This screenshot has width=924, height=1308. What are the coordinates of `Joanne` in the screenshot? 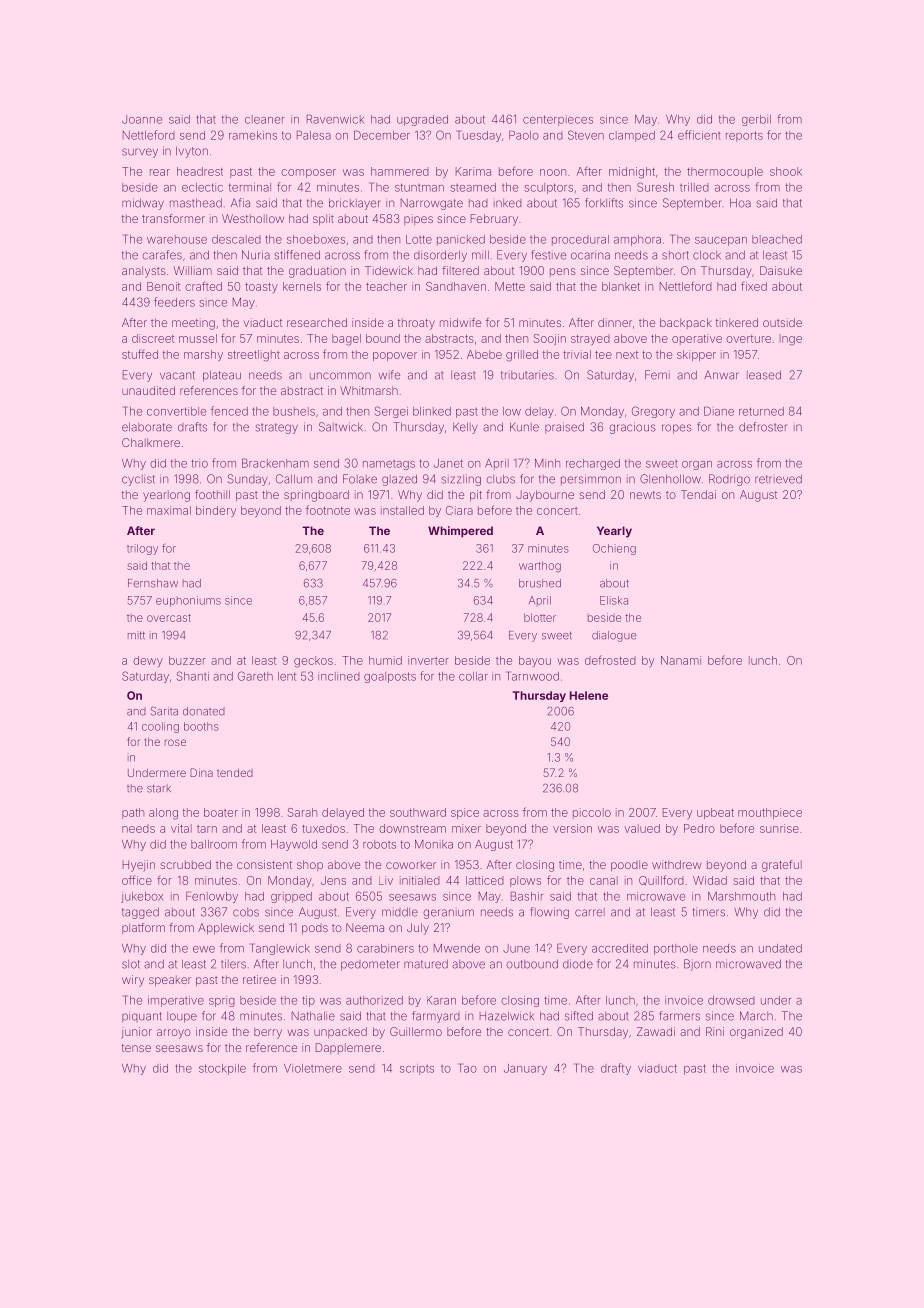 It's located at (142, 119).
